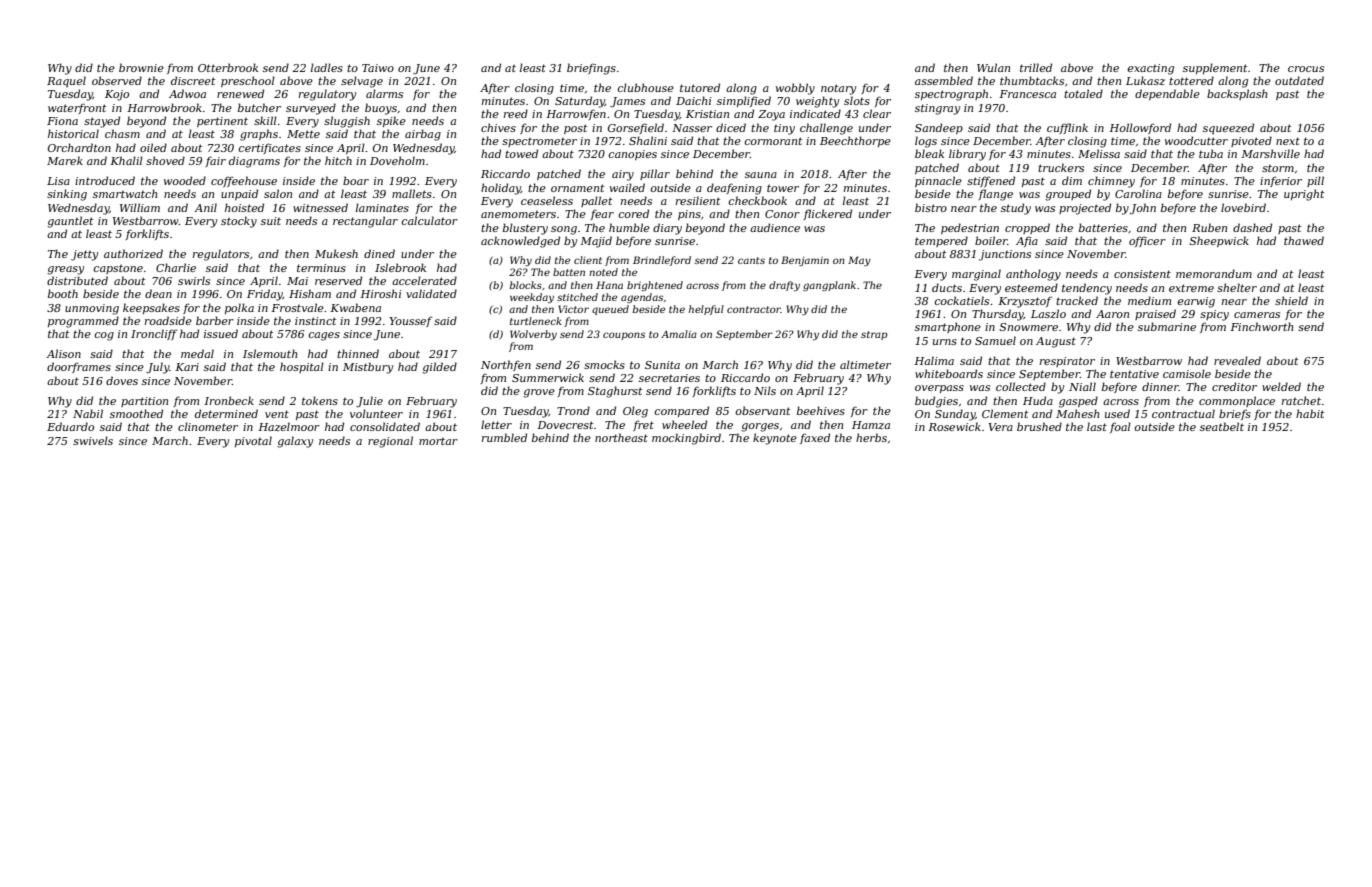 This document has width=1372, height=887. I want to click on ladles, so click(327, 67).
